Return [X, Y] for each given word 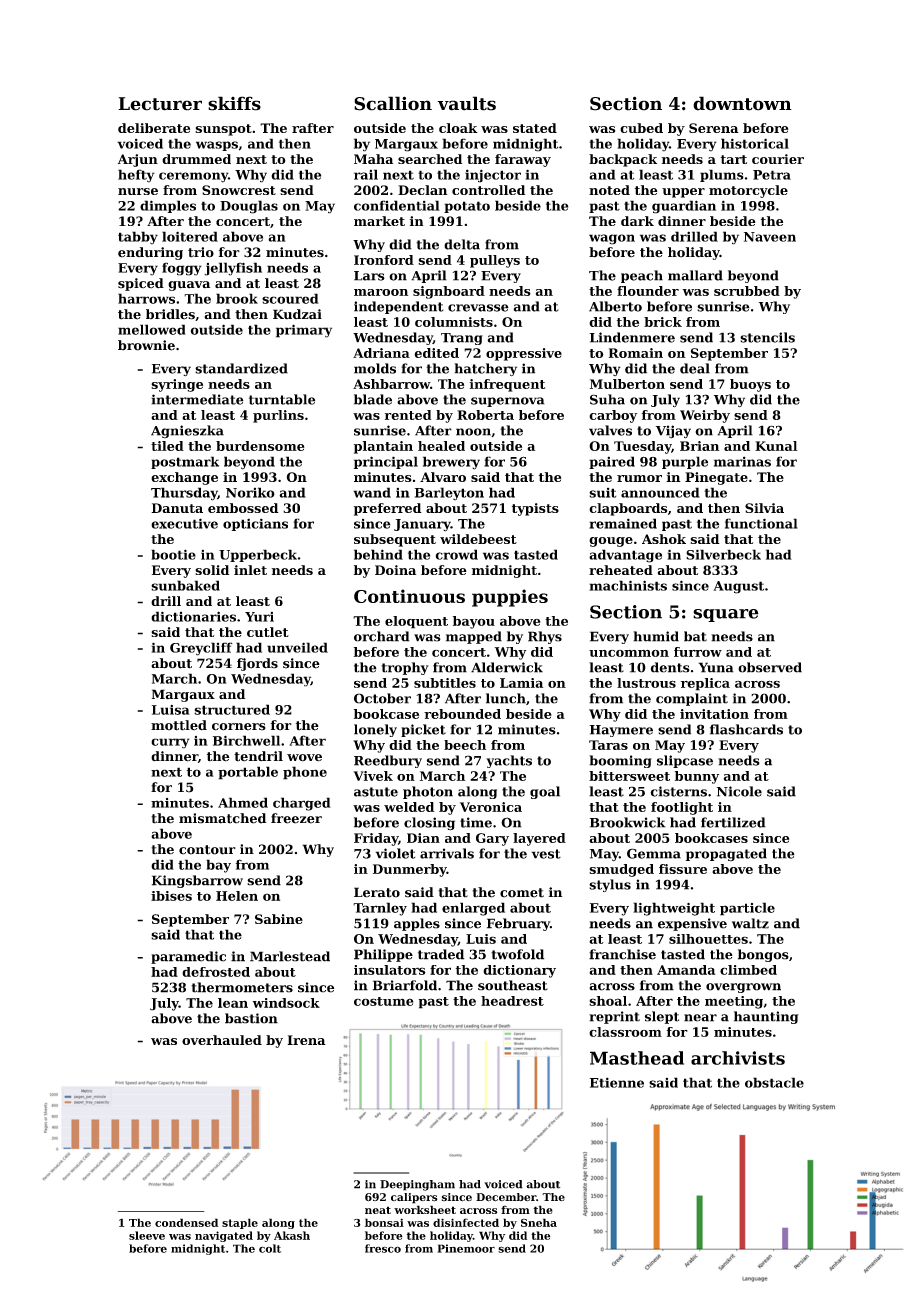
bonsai [384, 1222]
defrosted [216, 972]
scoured [290, 298]
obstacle [774, 1082]
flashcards [746, 729]
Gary [492, 839]
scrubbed [747, 291]
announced [660, 492]
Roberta [485, 415]
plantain [383, 447]
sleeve [147, 1235]
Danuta [177, 508]
